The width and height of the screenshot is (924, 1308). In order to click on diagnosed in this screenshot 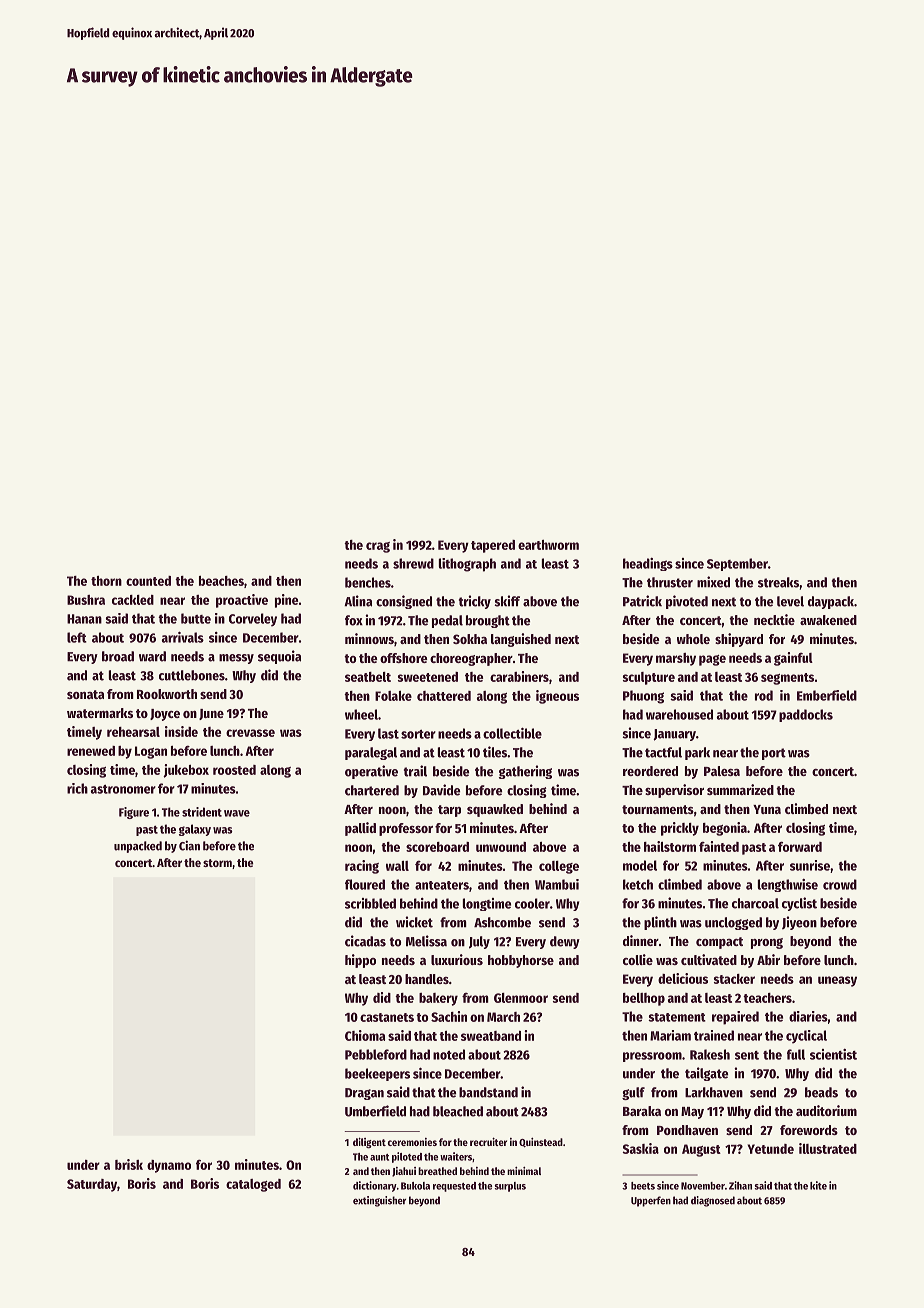, I will do `click(713, 1201)`.
